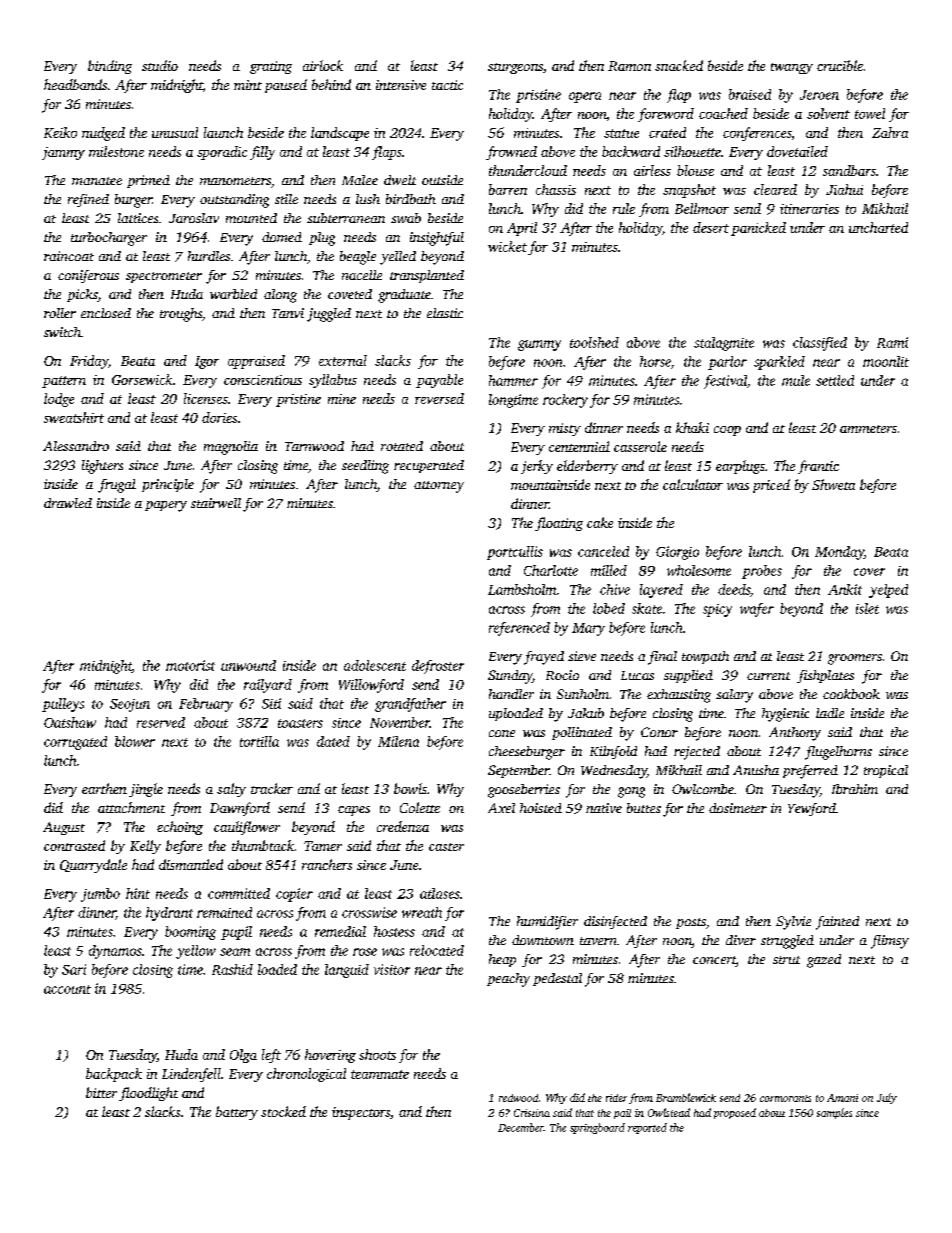  I want to click on subterranean, so click(346, 218).
